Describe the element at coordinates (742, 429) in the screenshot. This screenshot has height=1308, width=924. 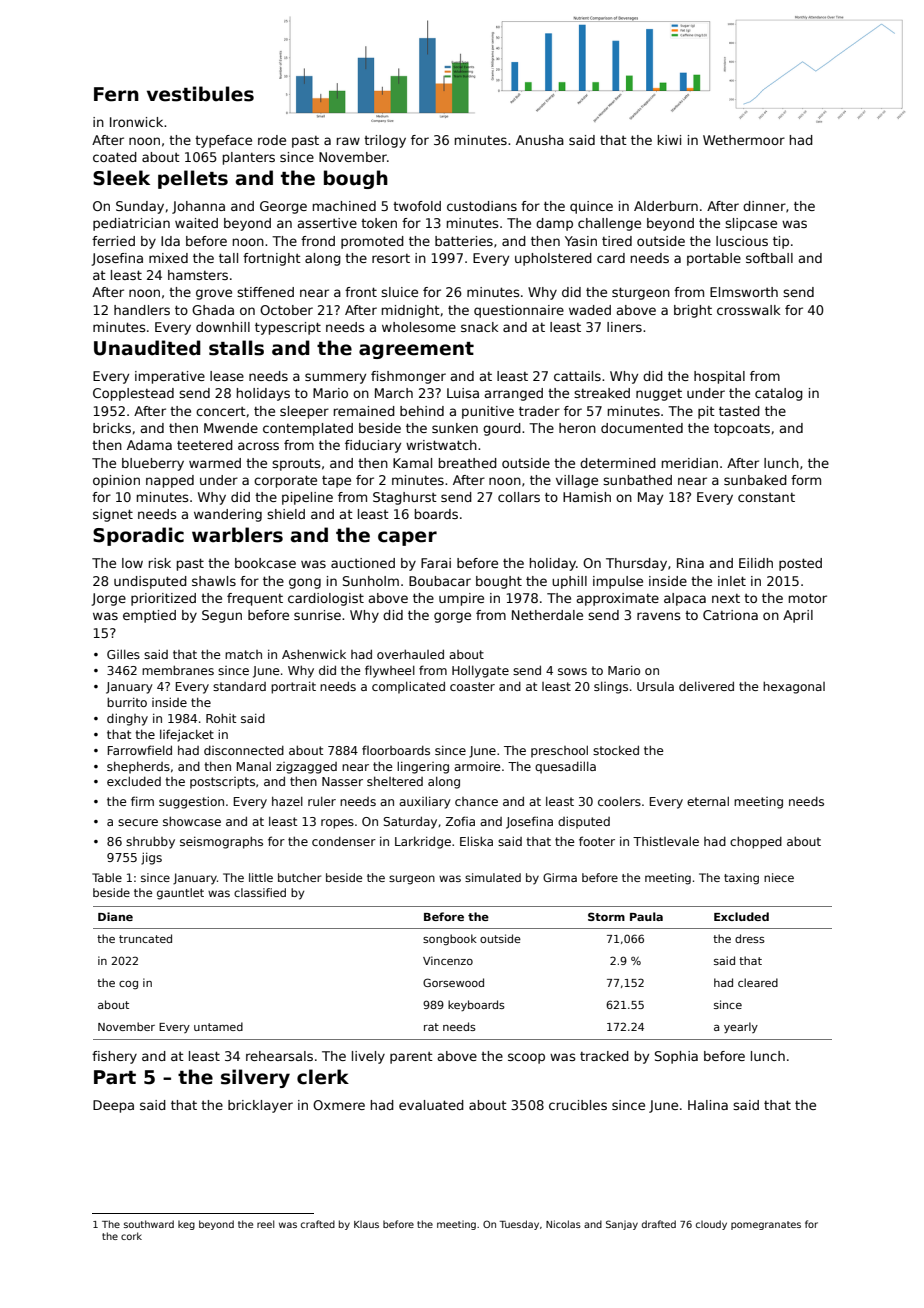
I see `topcoats` at that location.
